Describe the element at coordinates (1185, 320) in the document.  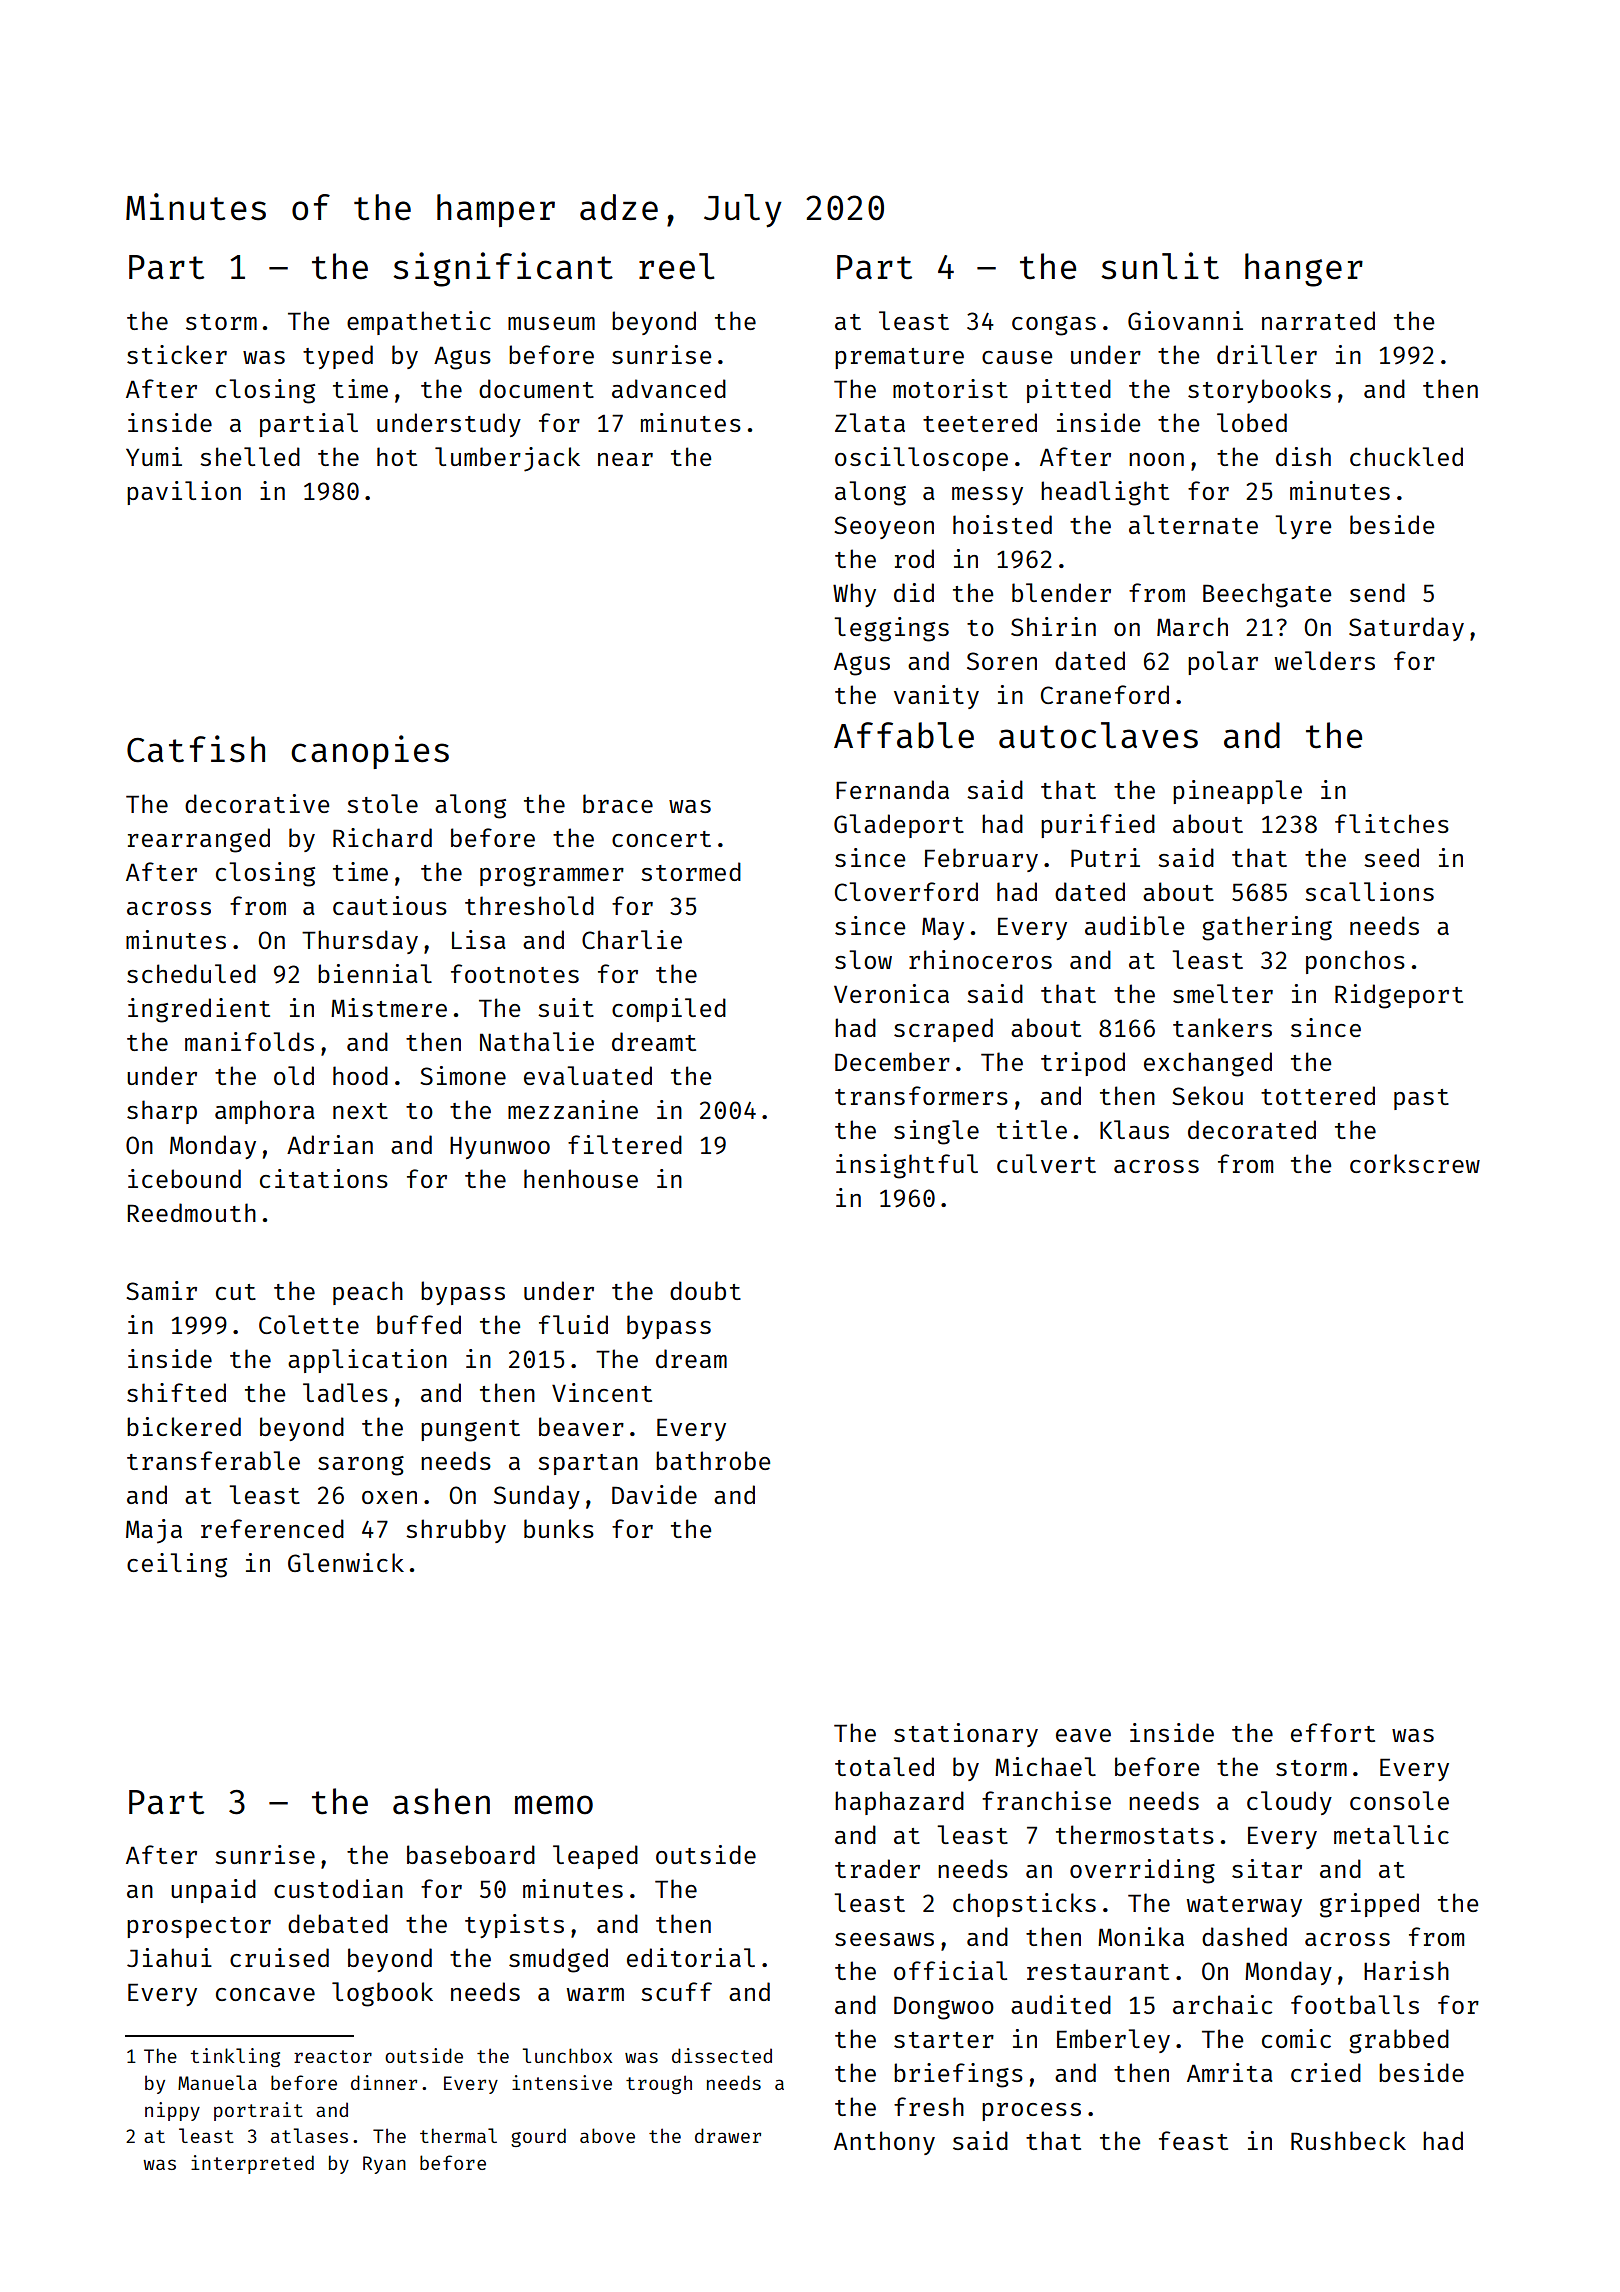
I see `Giovanni` at that location.
